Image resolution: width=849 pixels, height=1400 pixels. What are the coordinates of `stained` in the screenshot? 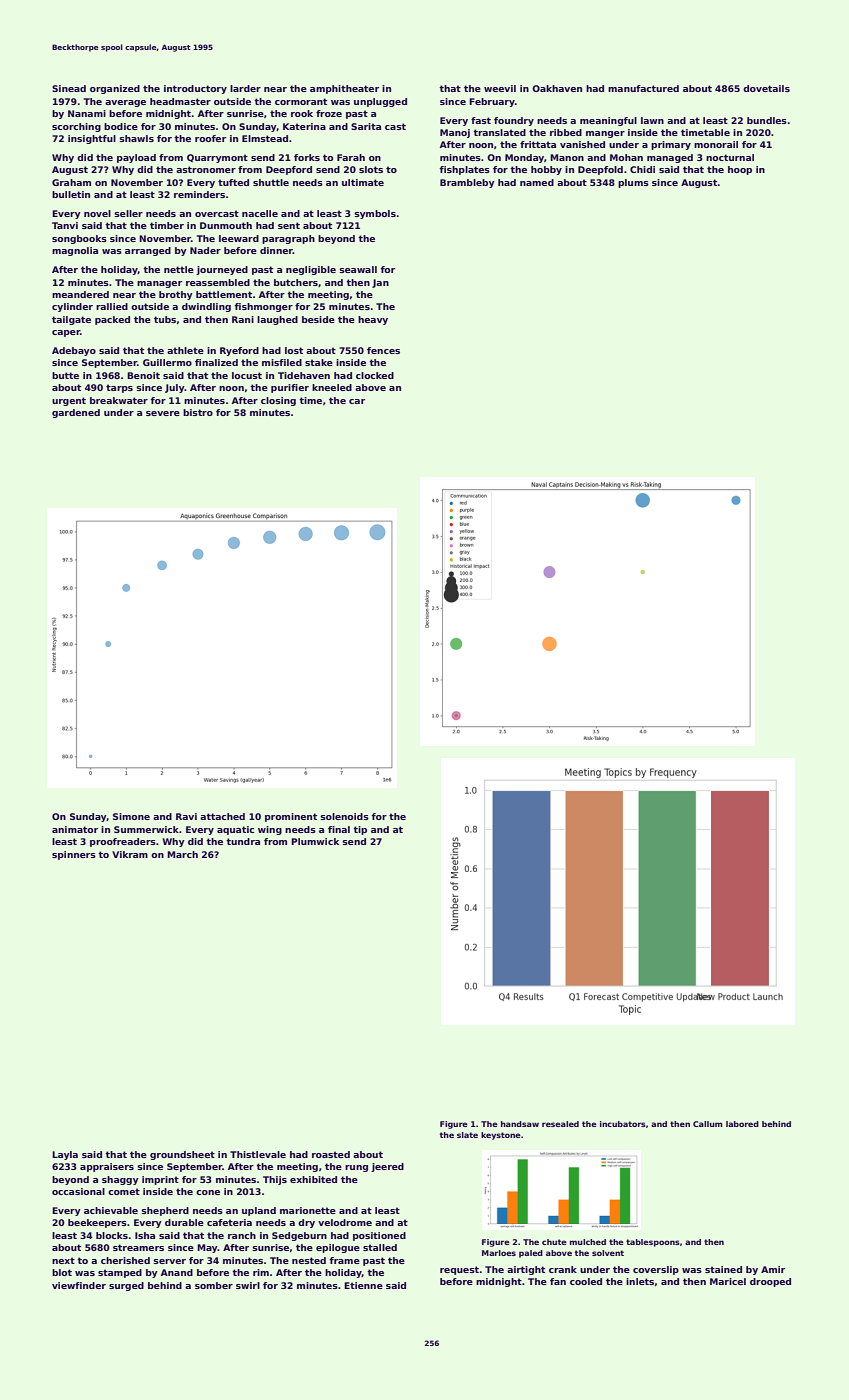 It's located at (723, 1269).
